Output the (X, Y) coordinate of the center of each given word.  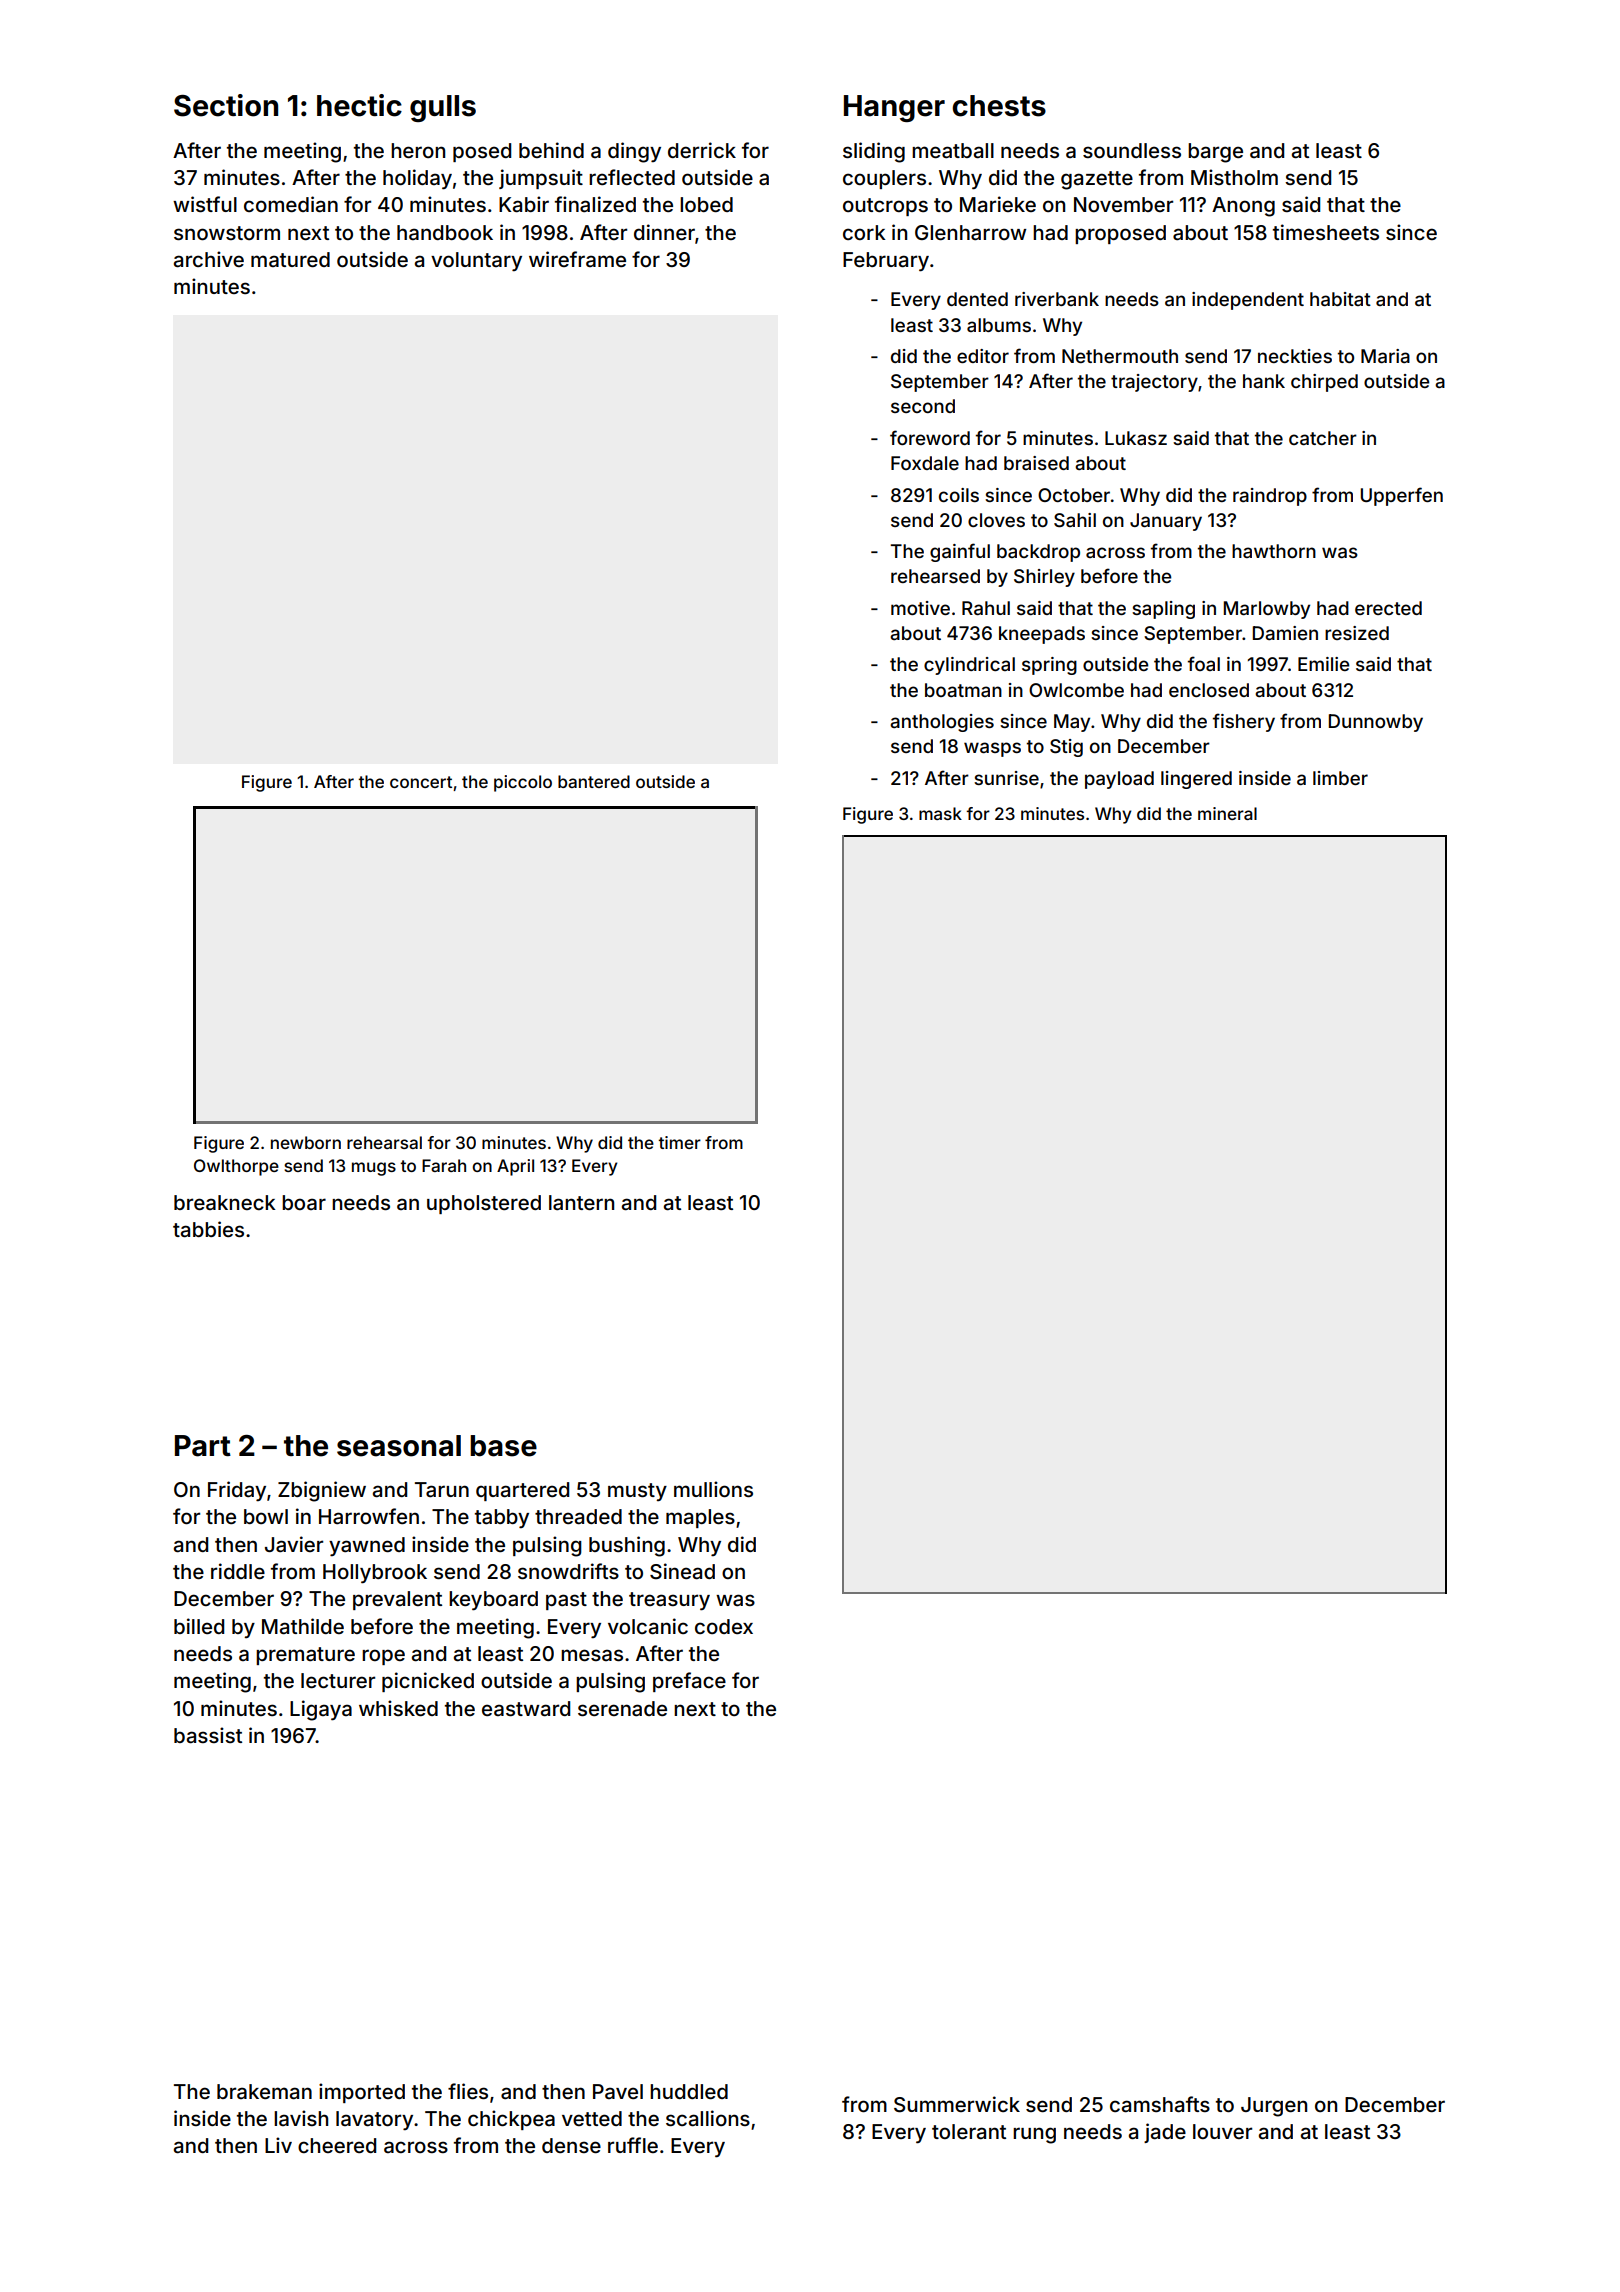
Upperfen (1402, 496)
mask (940, 813)
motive (920, 608)
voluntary (476, 261)
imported (362, 2093)
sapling (1163, 610)
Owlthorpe (236, 1167)
